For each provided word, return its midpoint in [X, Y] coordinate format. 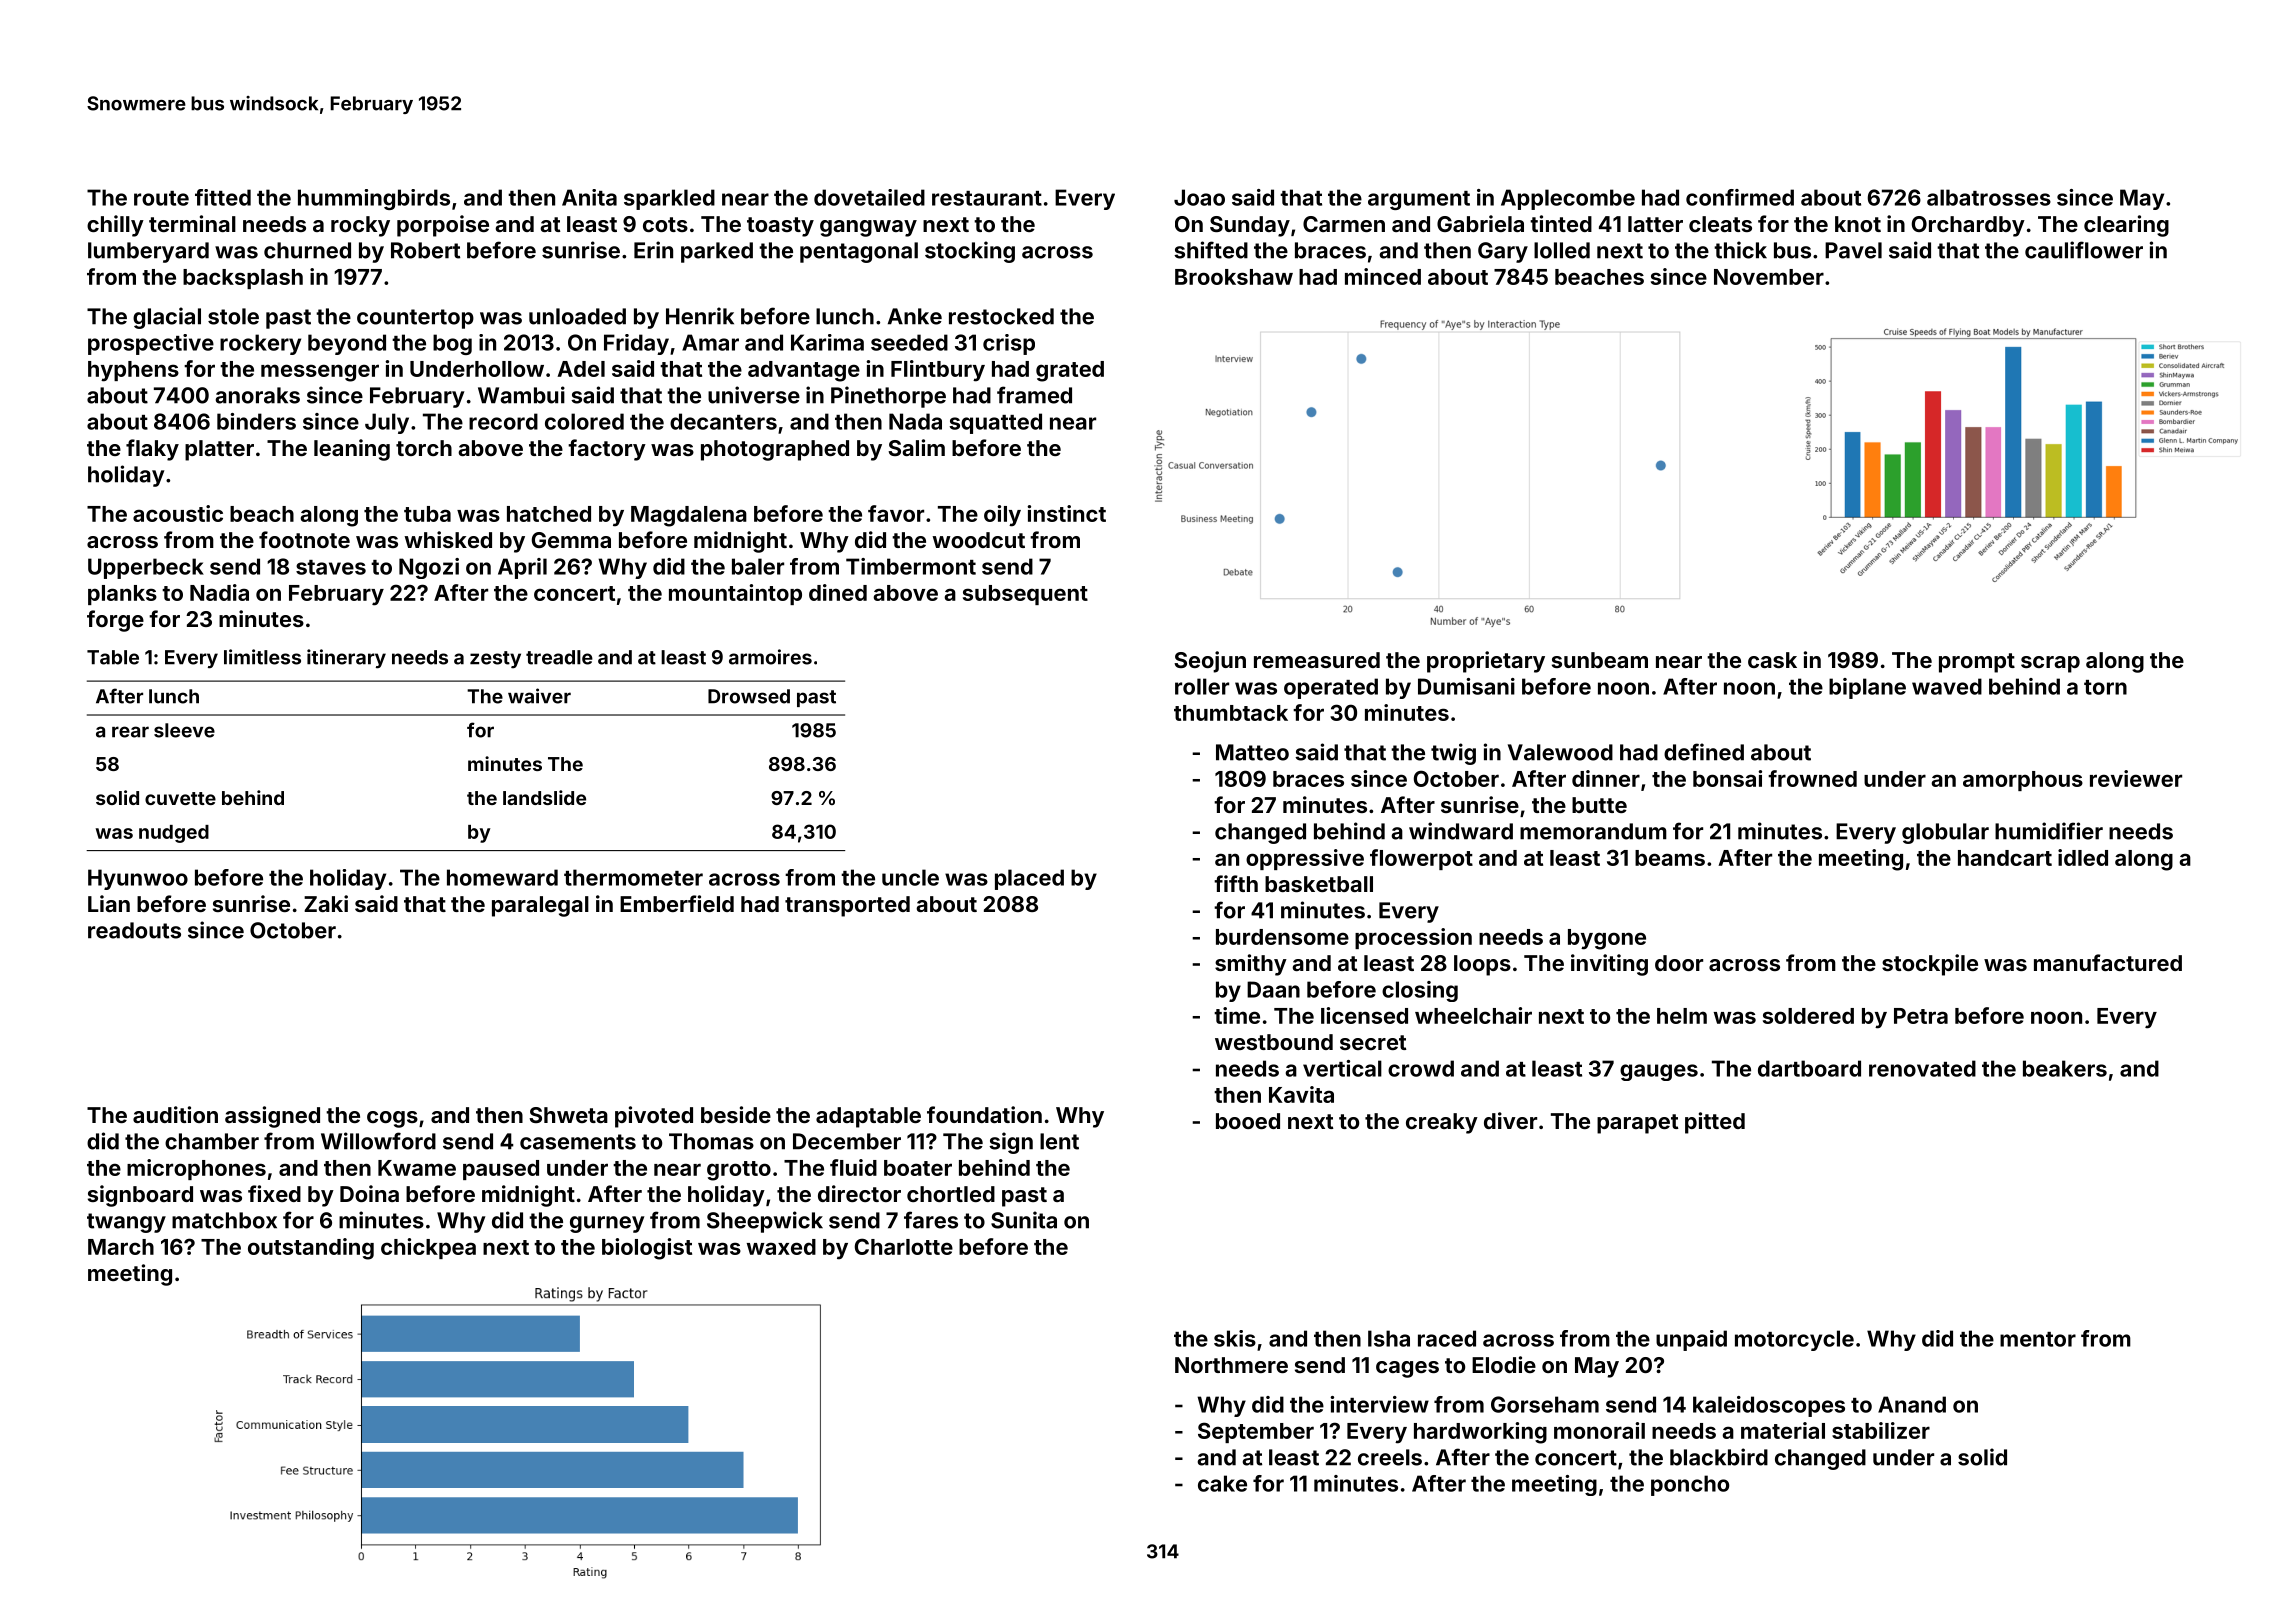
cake [1222, 1483]
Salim [916, 447]
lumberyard [148, 252]
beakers [2065, 1068]
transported [847, 906]
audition [175, 1114]
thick [1740, 250]
